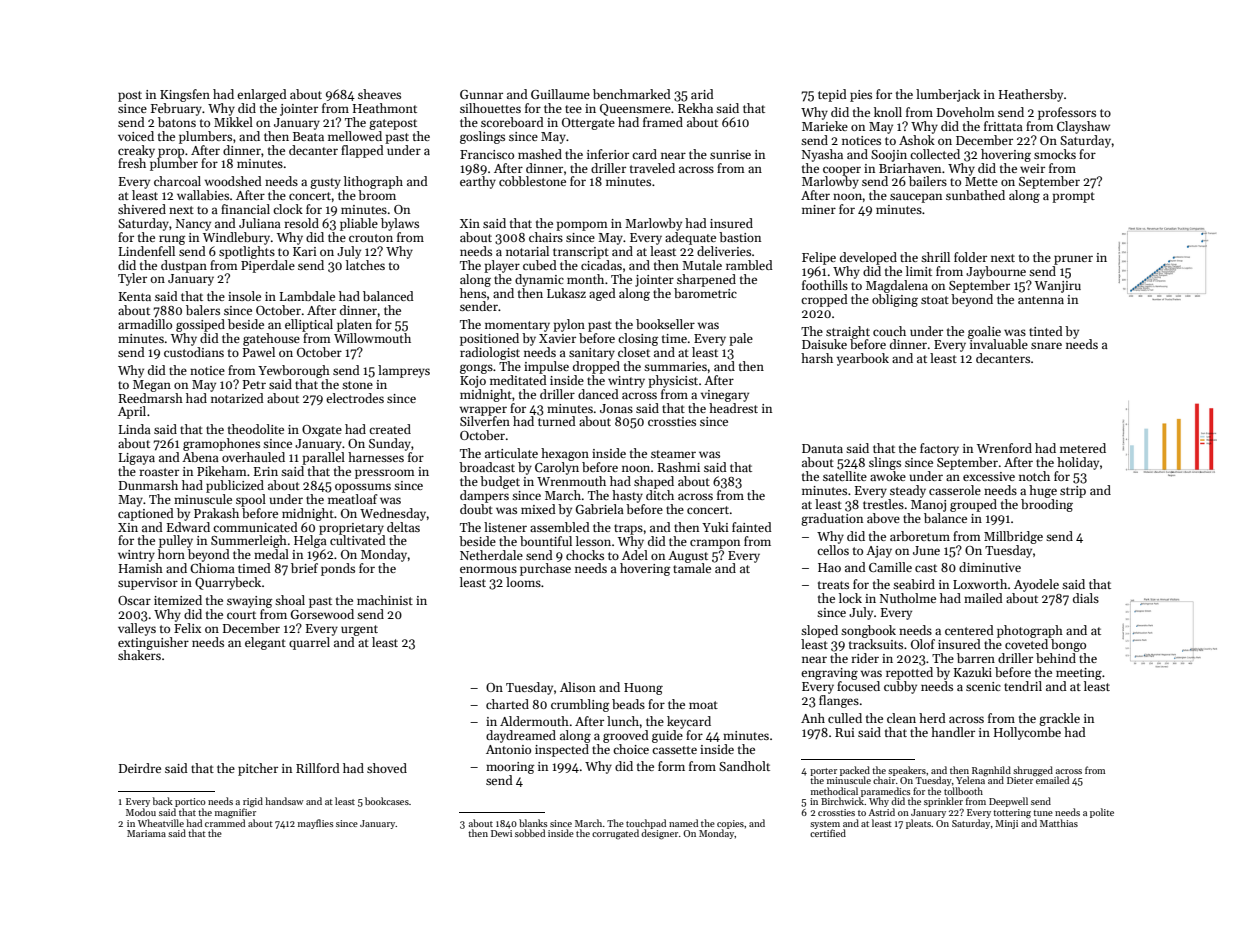  I want to click on Adel, so click(635, 555).
